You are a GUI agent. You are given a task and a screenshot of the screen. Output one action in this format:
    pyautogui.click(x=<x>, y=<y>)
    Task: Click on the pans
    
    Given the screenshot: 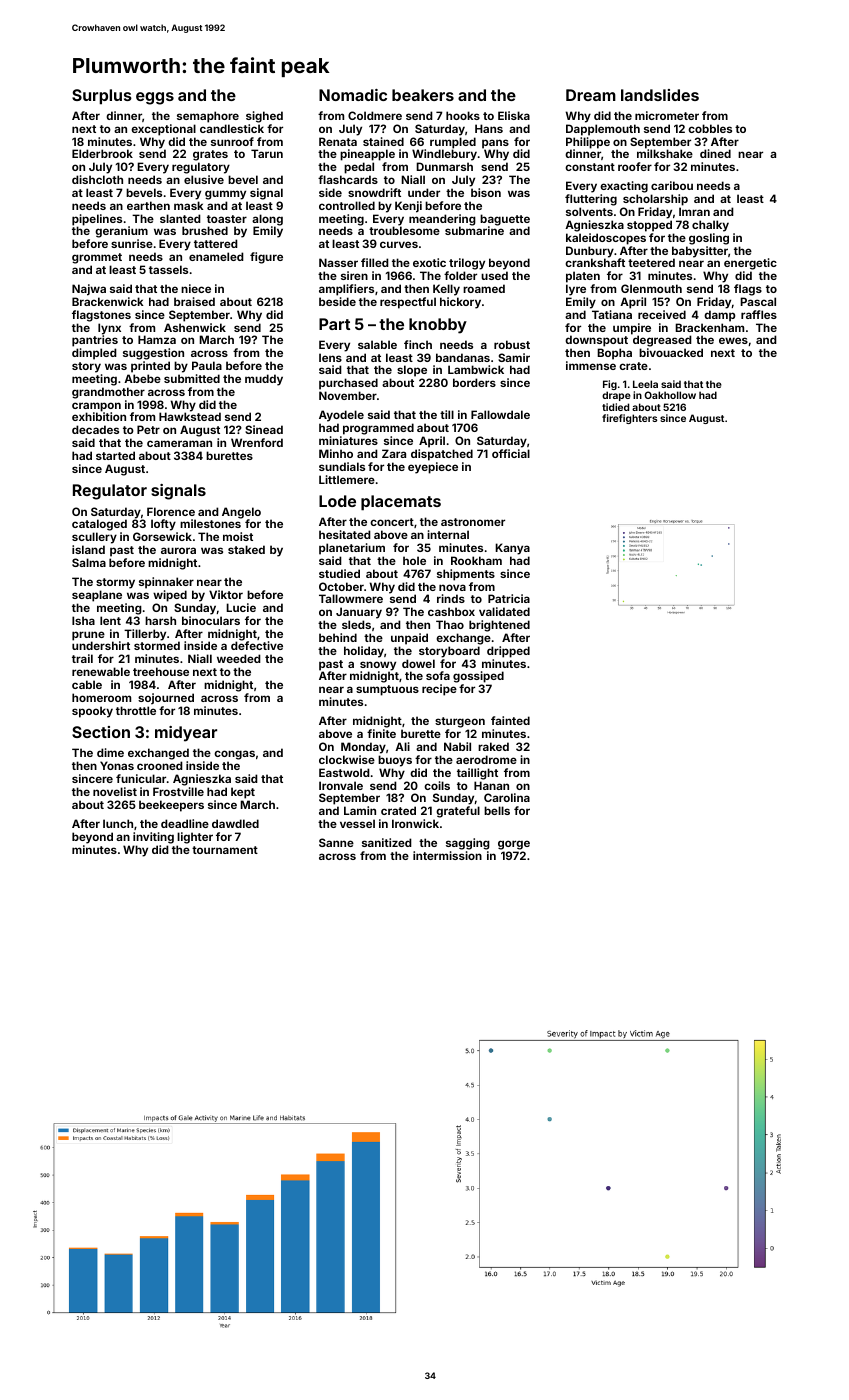 What is the action you would take?
    pyautogui.click(x=495, y=144)
